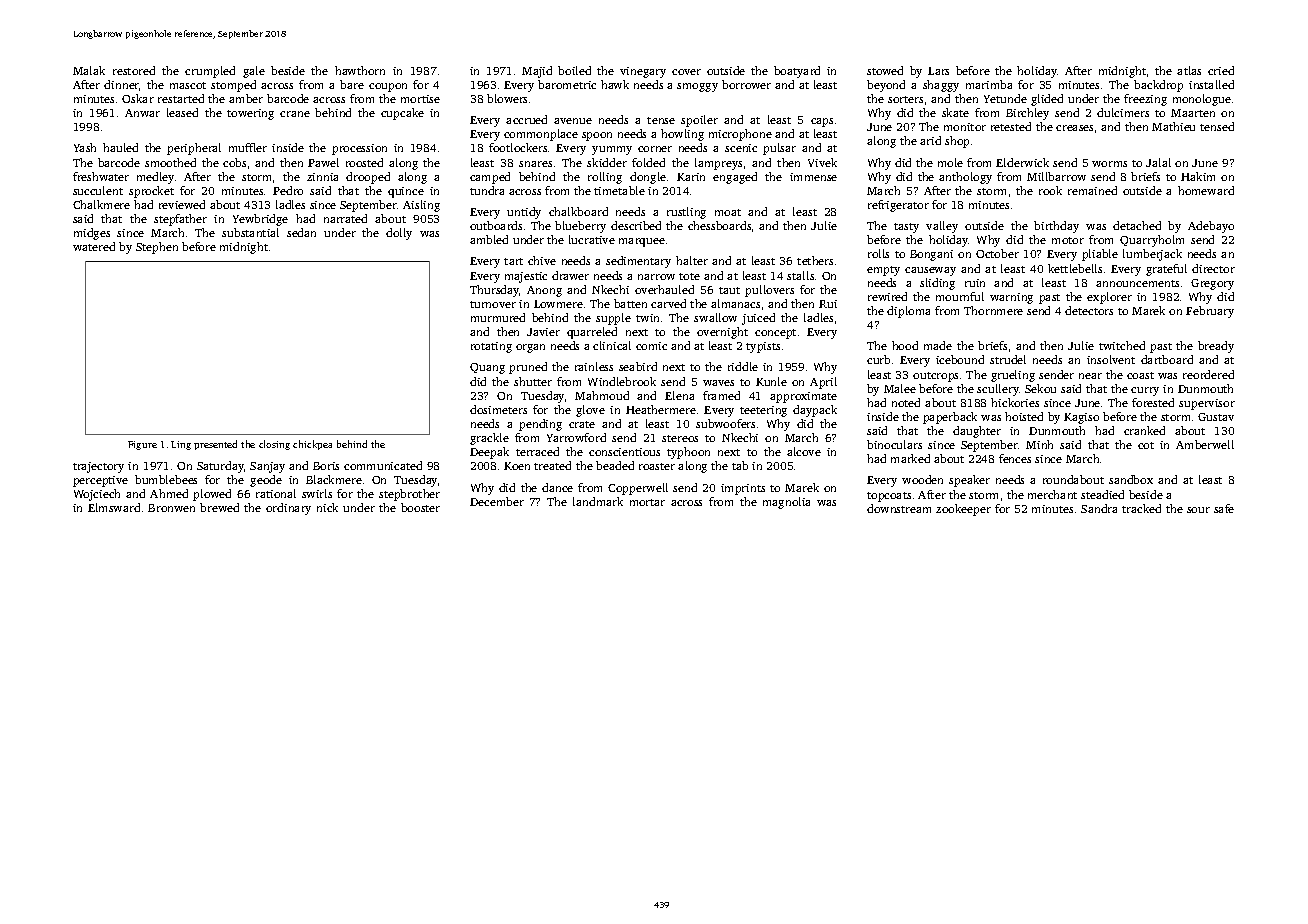 The width and height of the screenshot is (1308, 924). I want to click on gale, so click(254, 72).
